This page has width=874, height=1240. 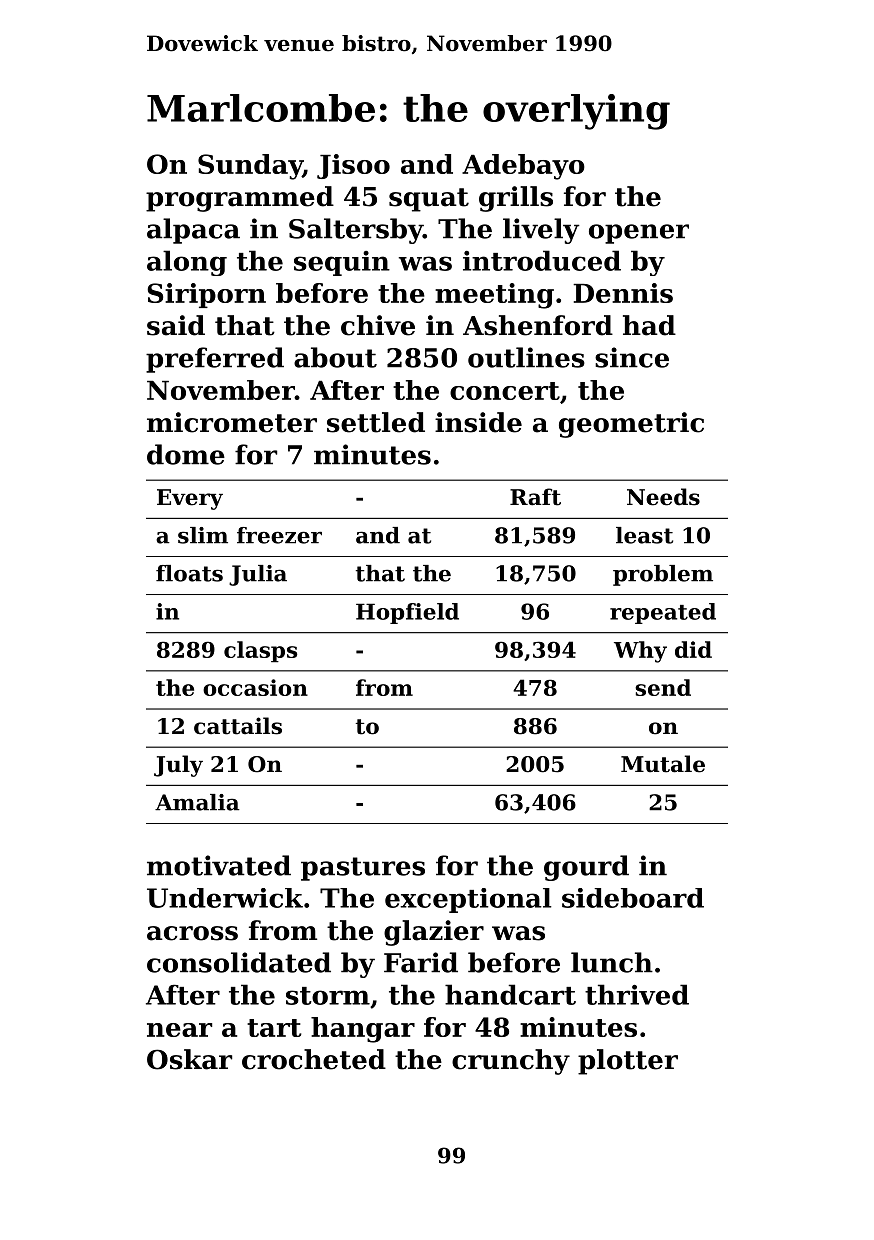 What do you see at coordinates (586, 868) in the page?
I see `gourd` at bounding box center [586, 868].
